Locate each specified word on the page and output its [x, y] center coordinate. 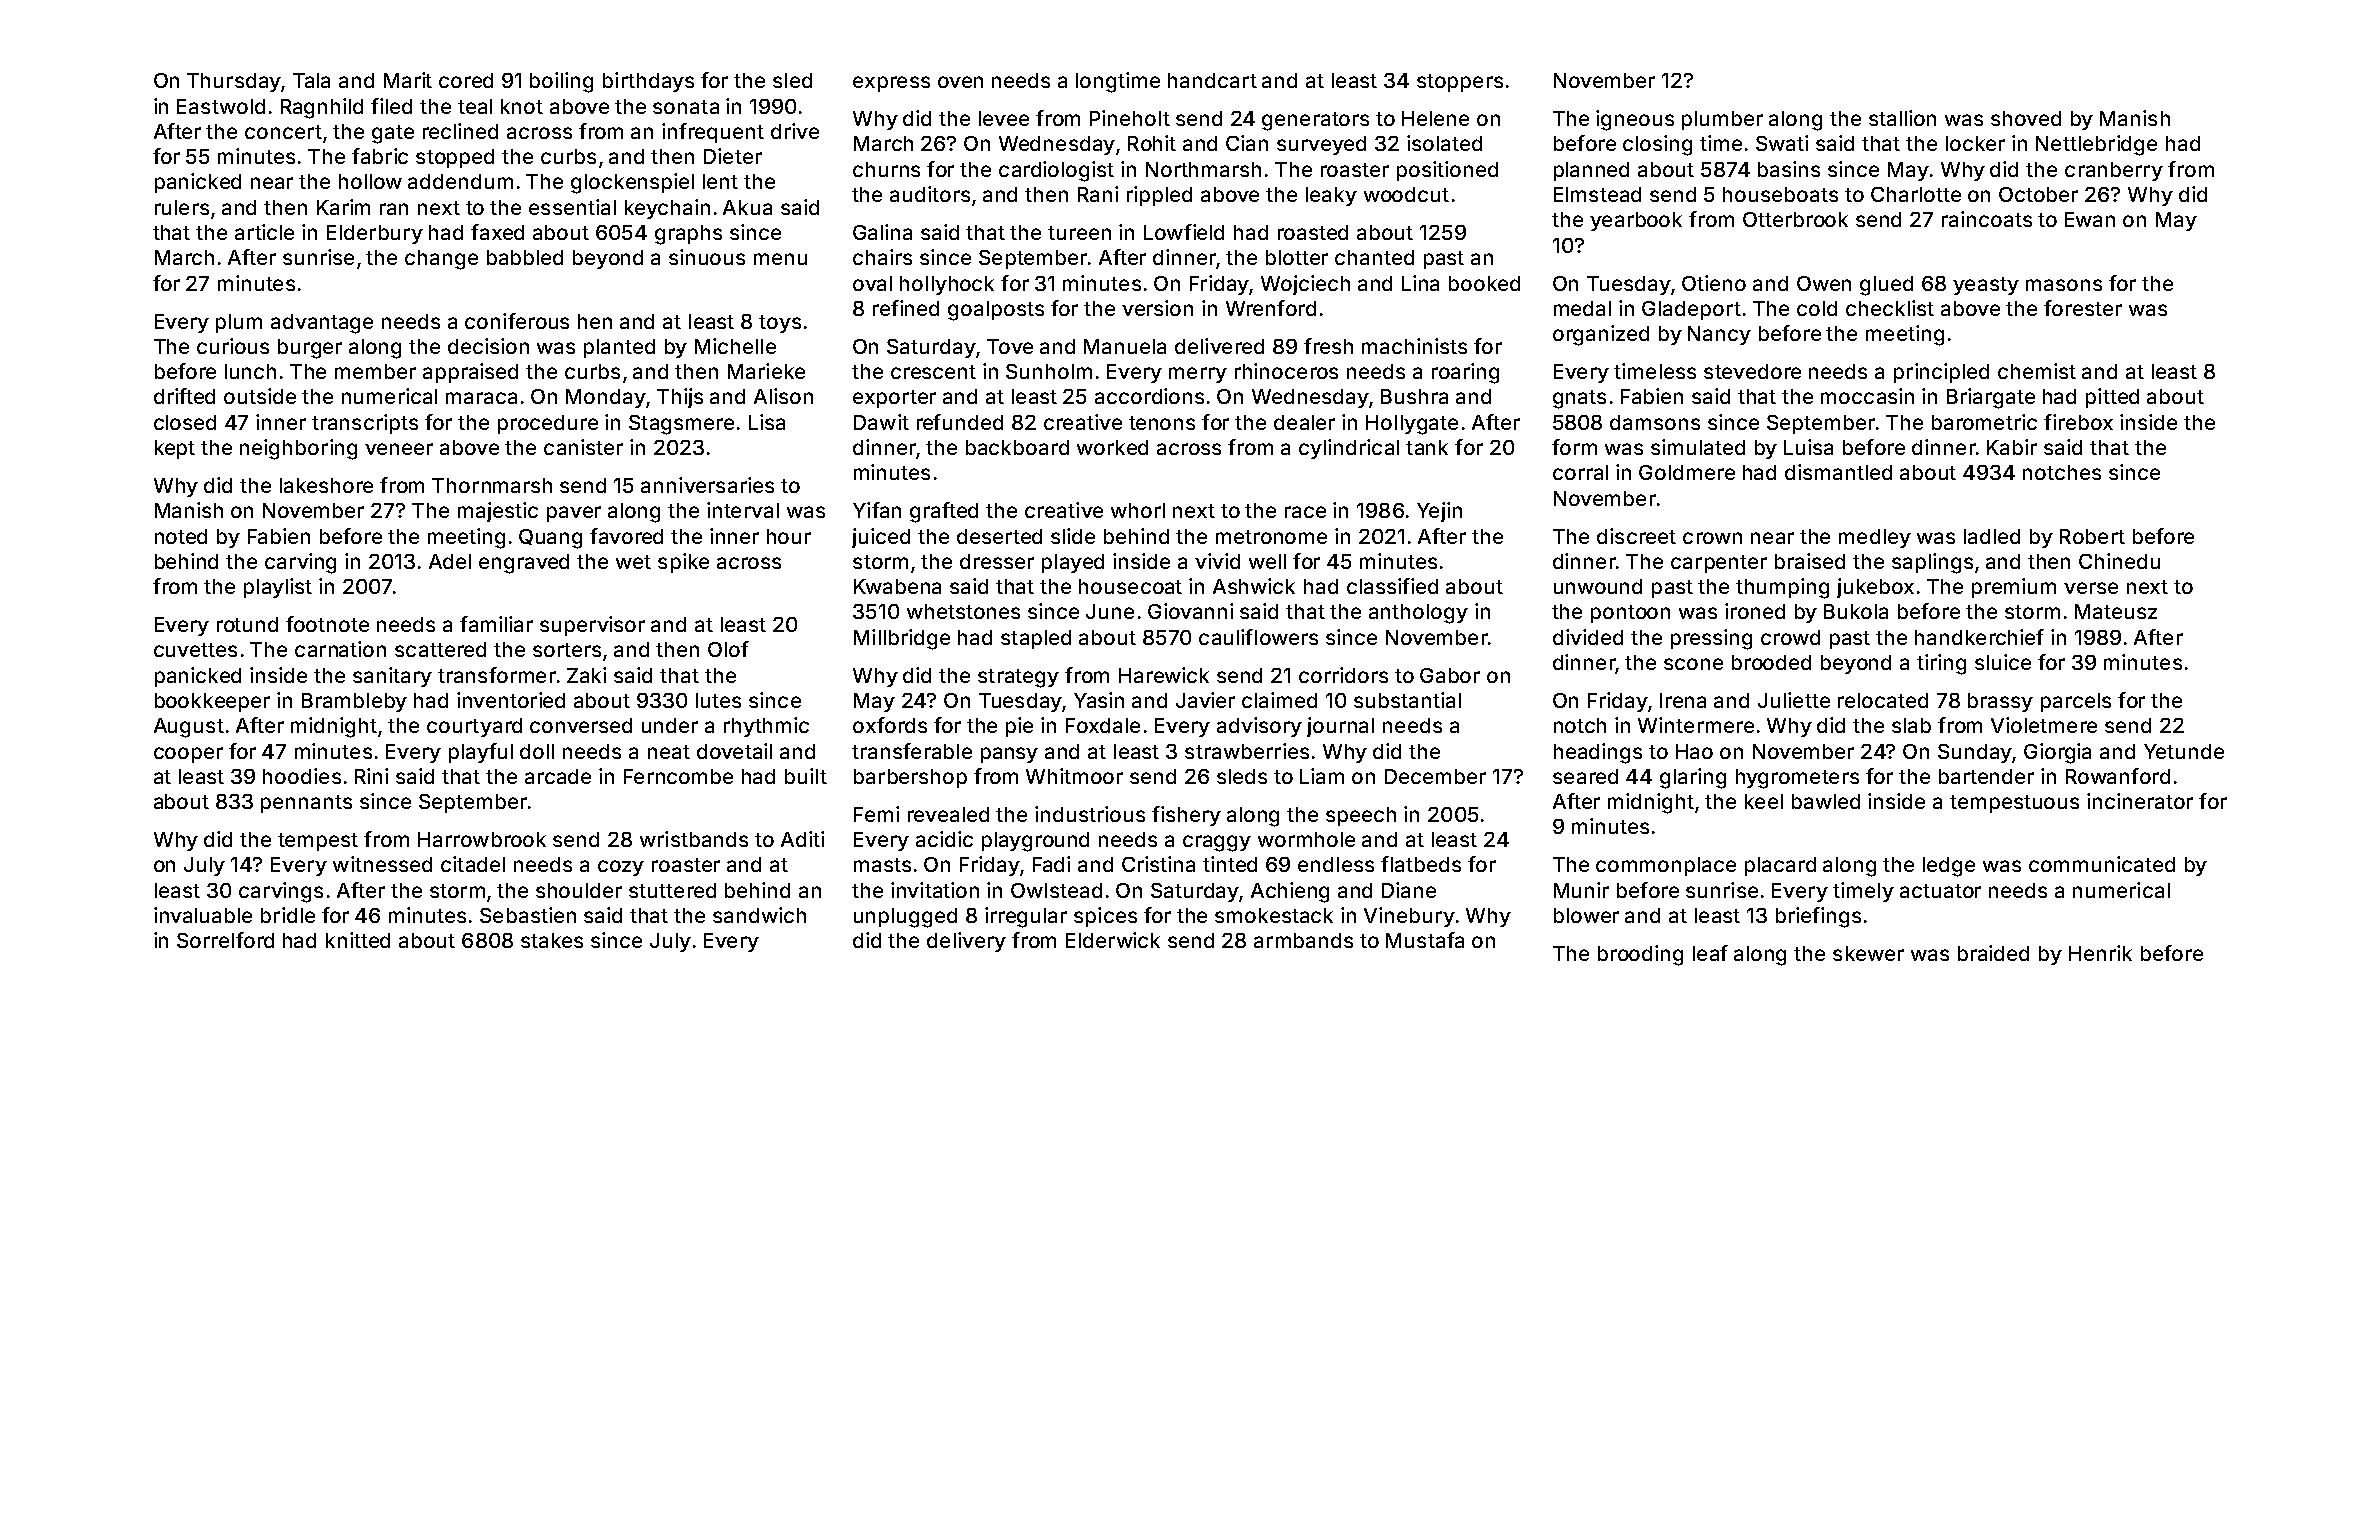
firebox [2078, 422]
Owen [1824, 283]
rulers [182, 207]
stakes [552, 940]
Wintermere [1696, 725]
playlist [278, 588]
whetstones [963, 611]
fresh [1328, 346]
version [1157, 308]
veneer [399, 449]
